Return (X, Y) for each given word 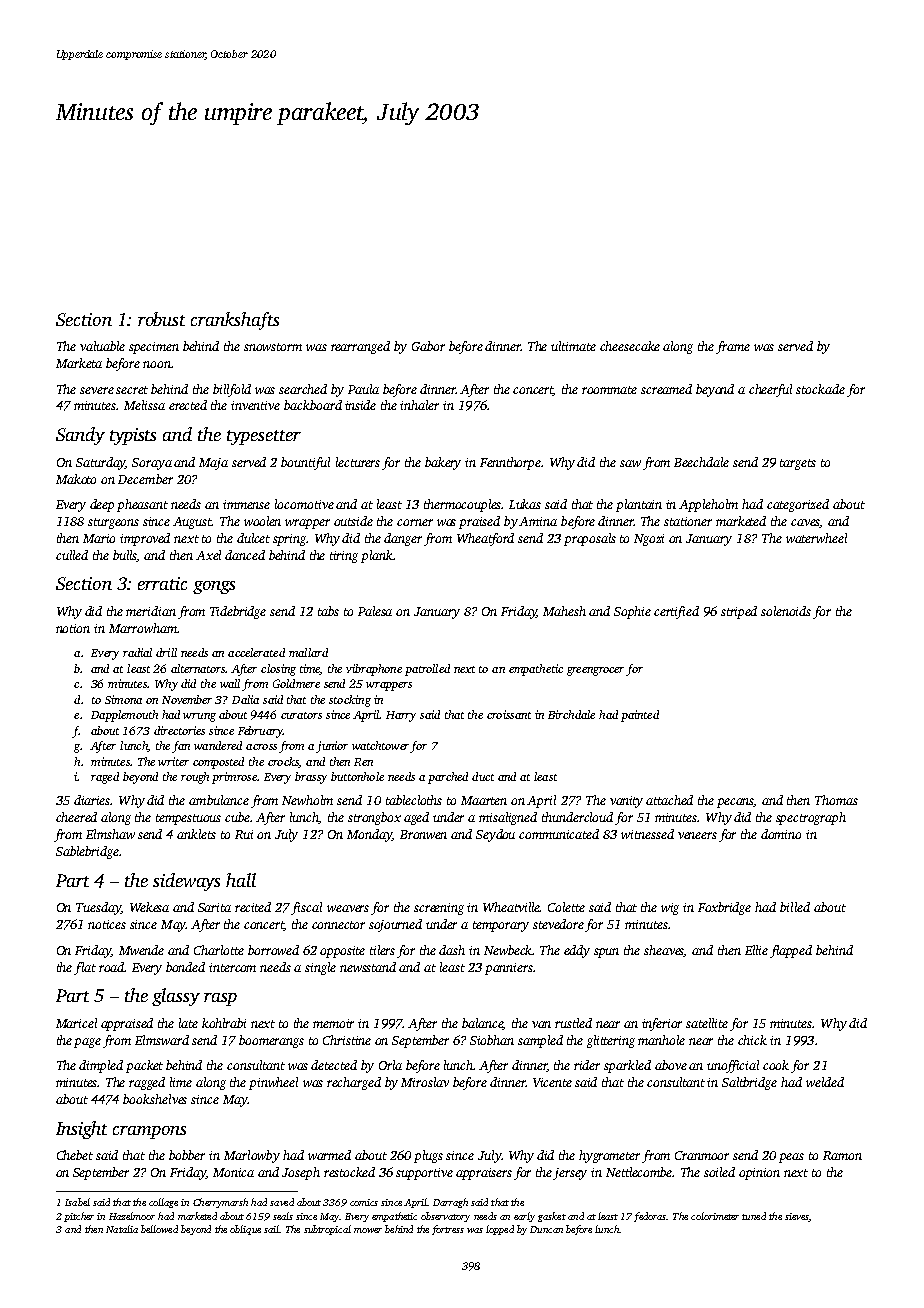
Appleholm (708, 505)
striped (739, 612)
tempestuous (188, 819)
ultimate (573, 346)
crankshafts (235, 321)
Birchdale (571, 714)
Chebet (75, 1155)
